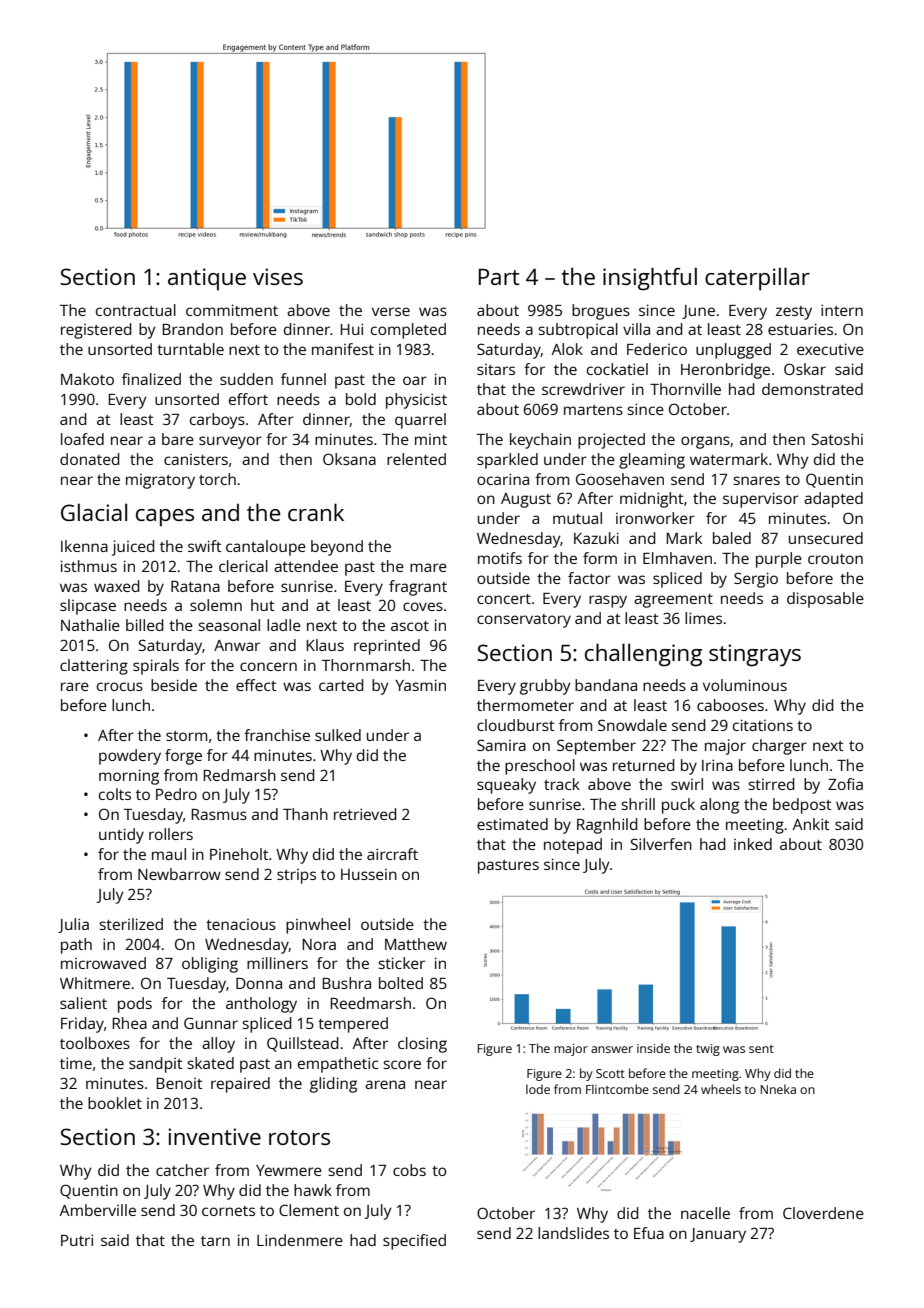 The image size is (924, 1308). What do you see at coordinates (596, 538) in the screenshot?
I see `Kazuki` at bounding box center [596, 538].
